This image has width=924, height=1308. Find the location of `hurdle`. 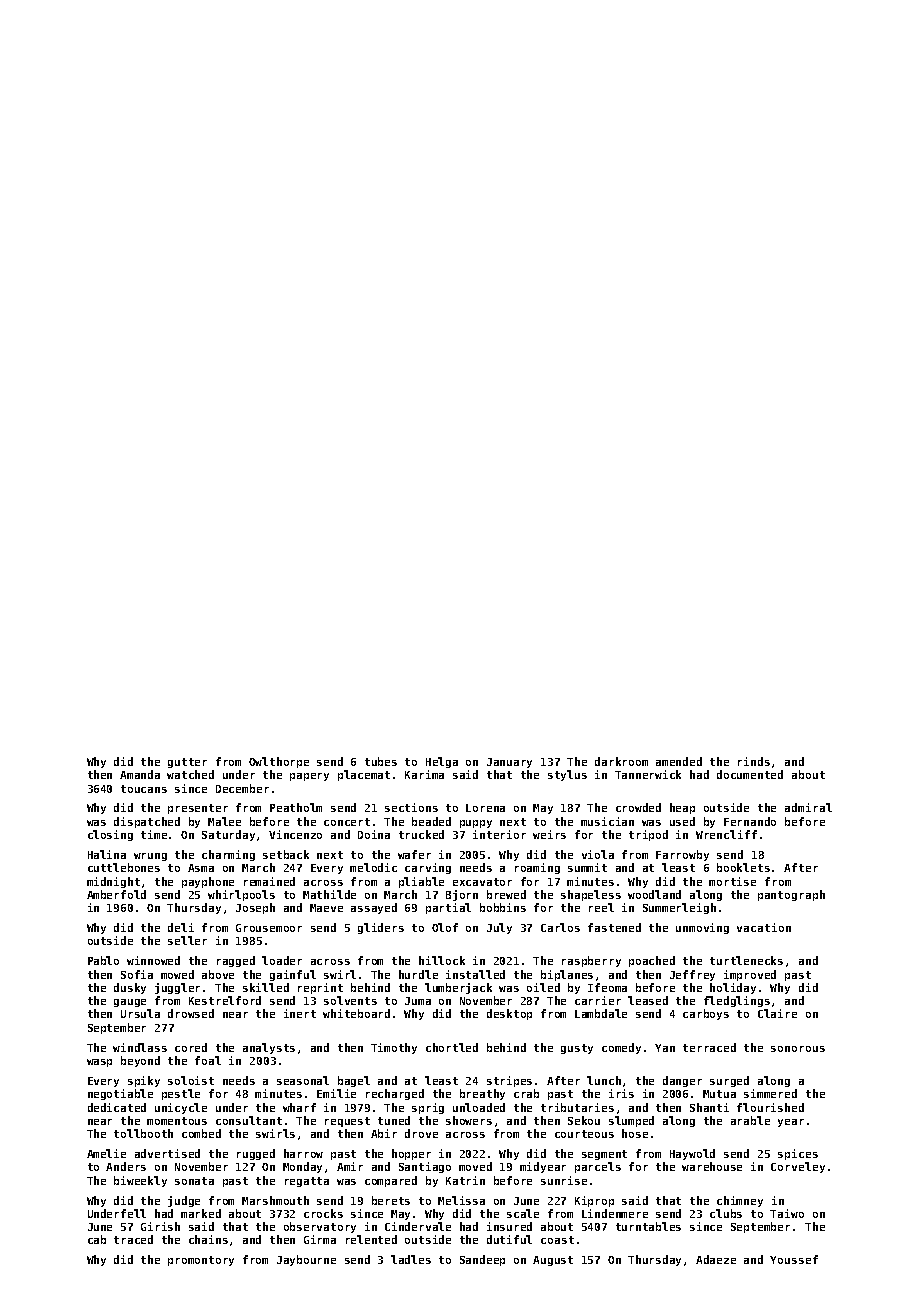

hurdle is located at coordinates (418, 974).
